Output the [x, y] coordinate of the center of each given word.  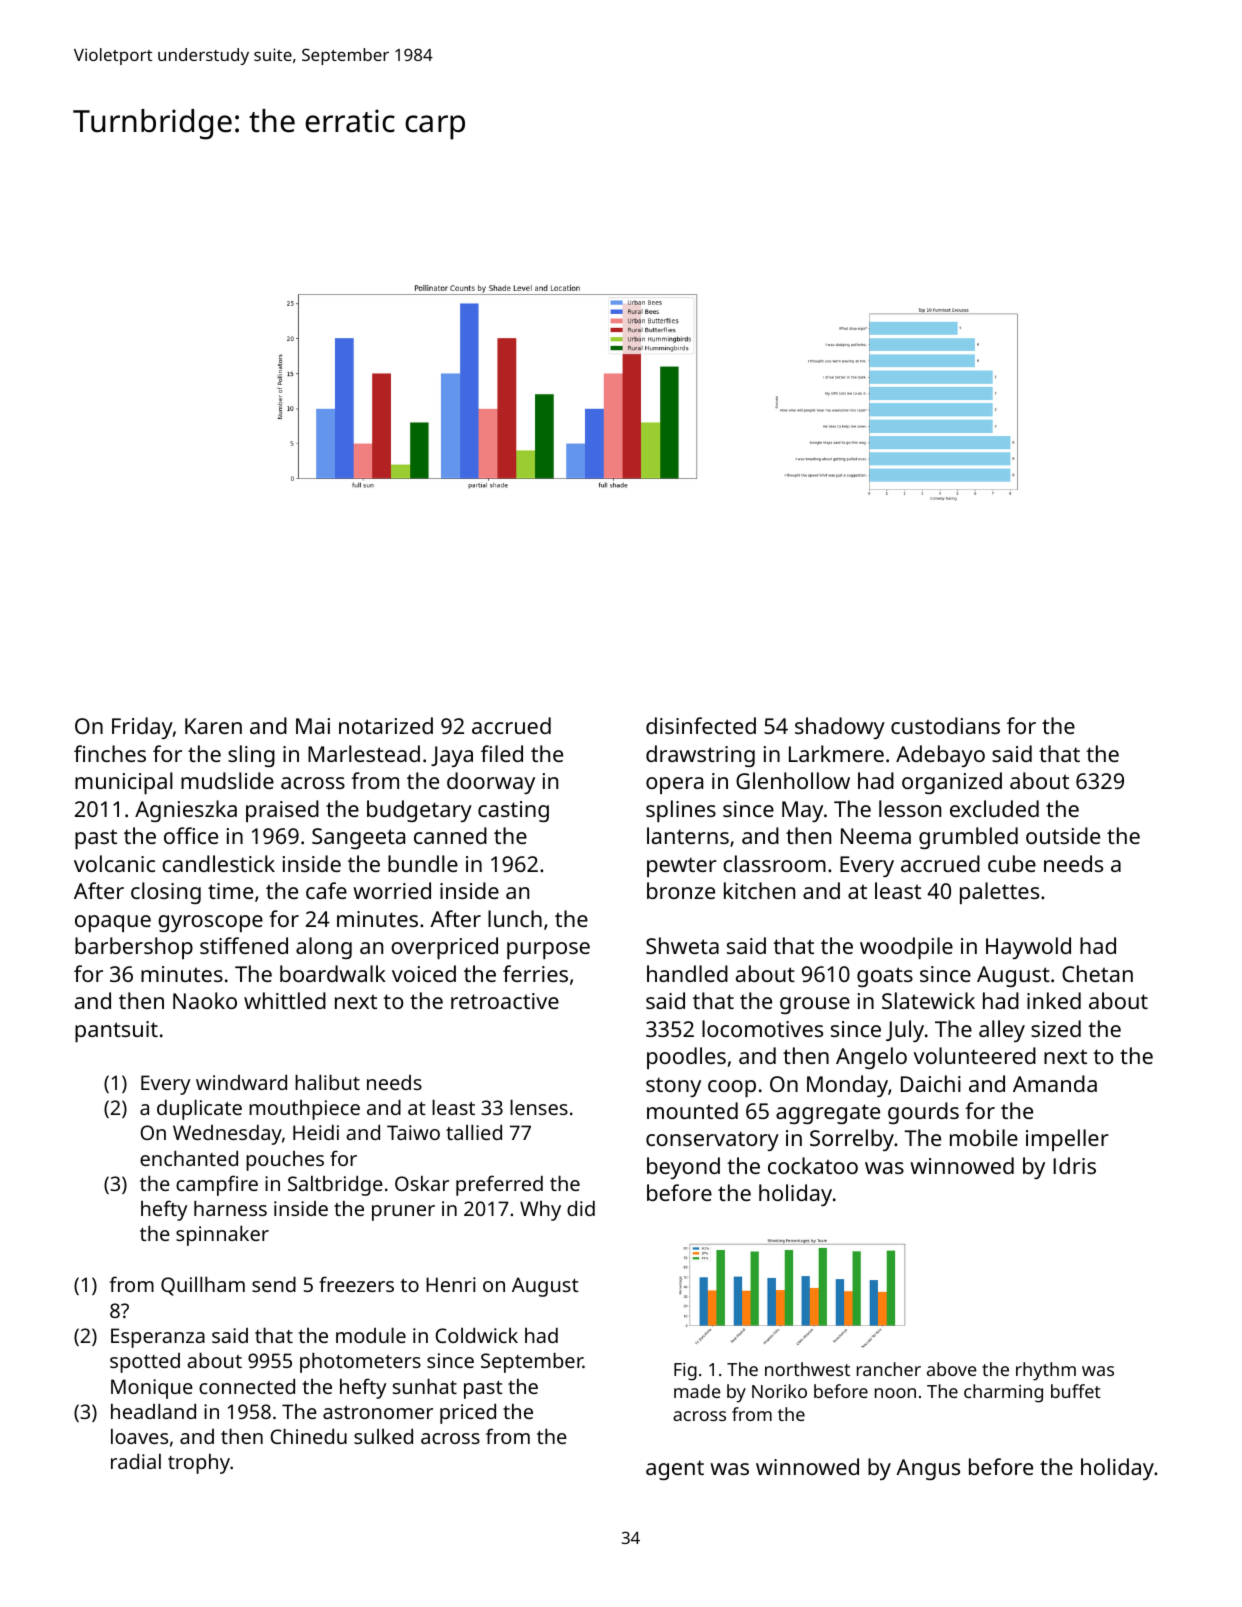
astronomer [378, 1412]
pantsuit [116, 1031]
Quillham [203, 1286]
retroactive [505, 1001]
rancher [889, 1369]
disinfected [701, 725]
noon [895, 1393]
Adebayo [940, 756]
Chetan [1097, 973]
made [697, 1391]
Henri [451, 1284]
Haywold [1028, 948]
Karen [213, 726]
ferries [535, 973]
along [324, 948]
